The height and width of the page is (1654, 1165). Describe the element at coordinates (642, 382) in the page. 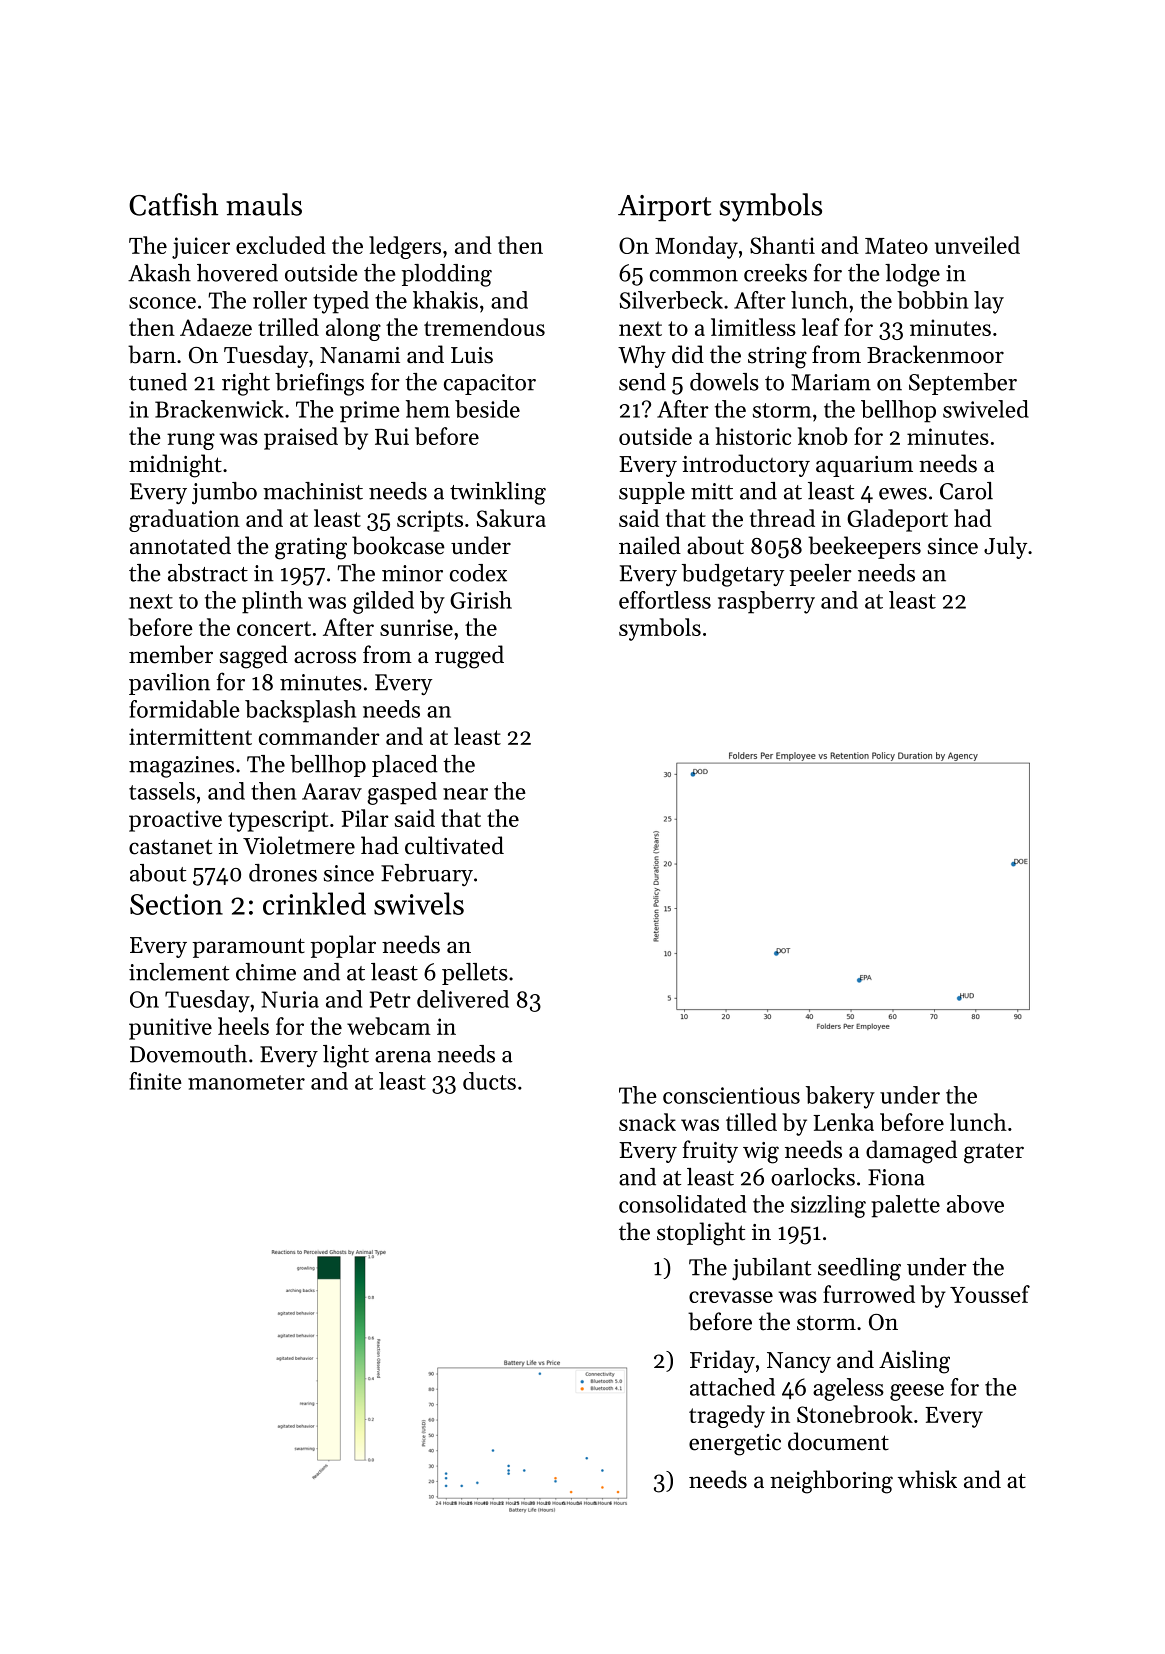

I see `send` at that location.
